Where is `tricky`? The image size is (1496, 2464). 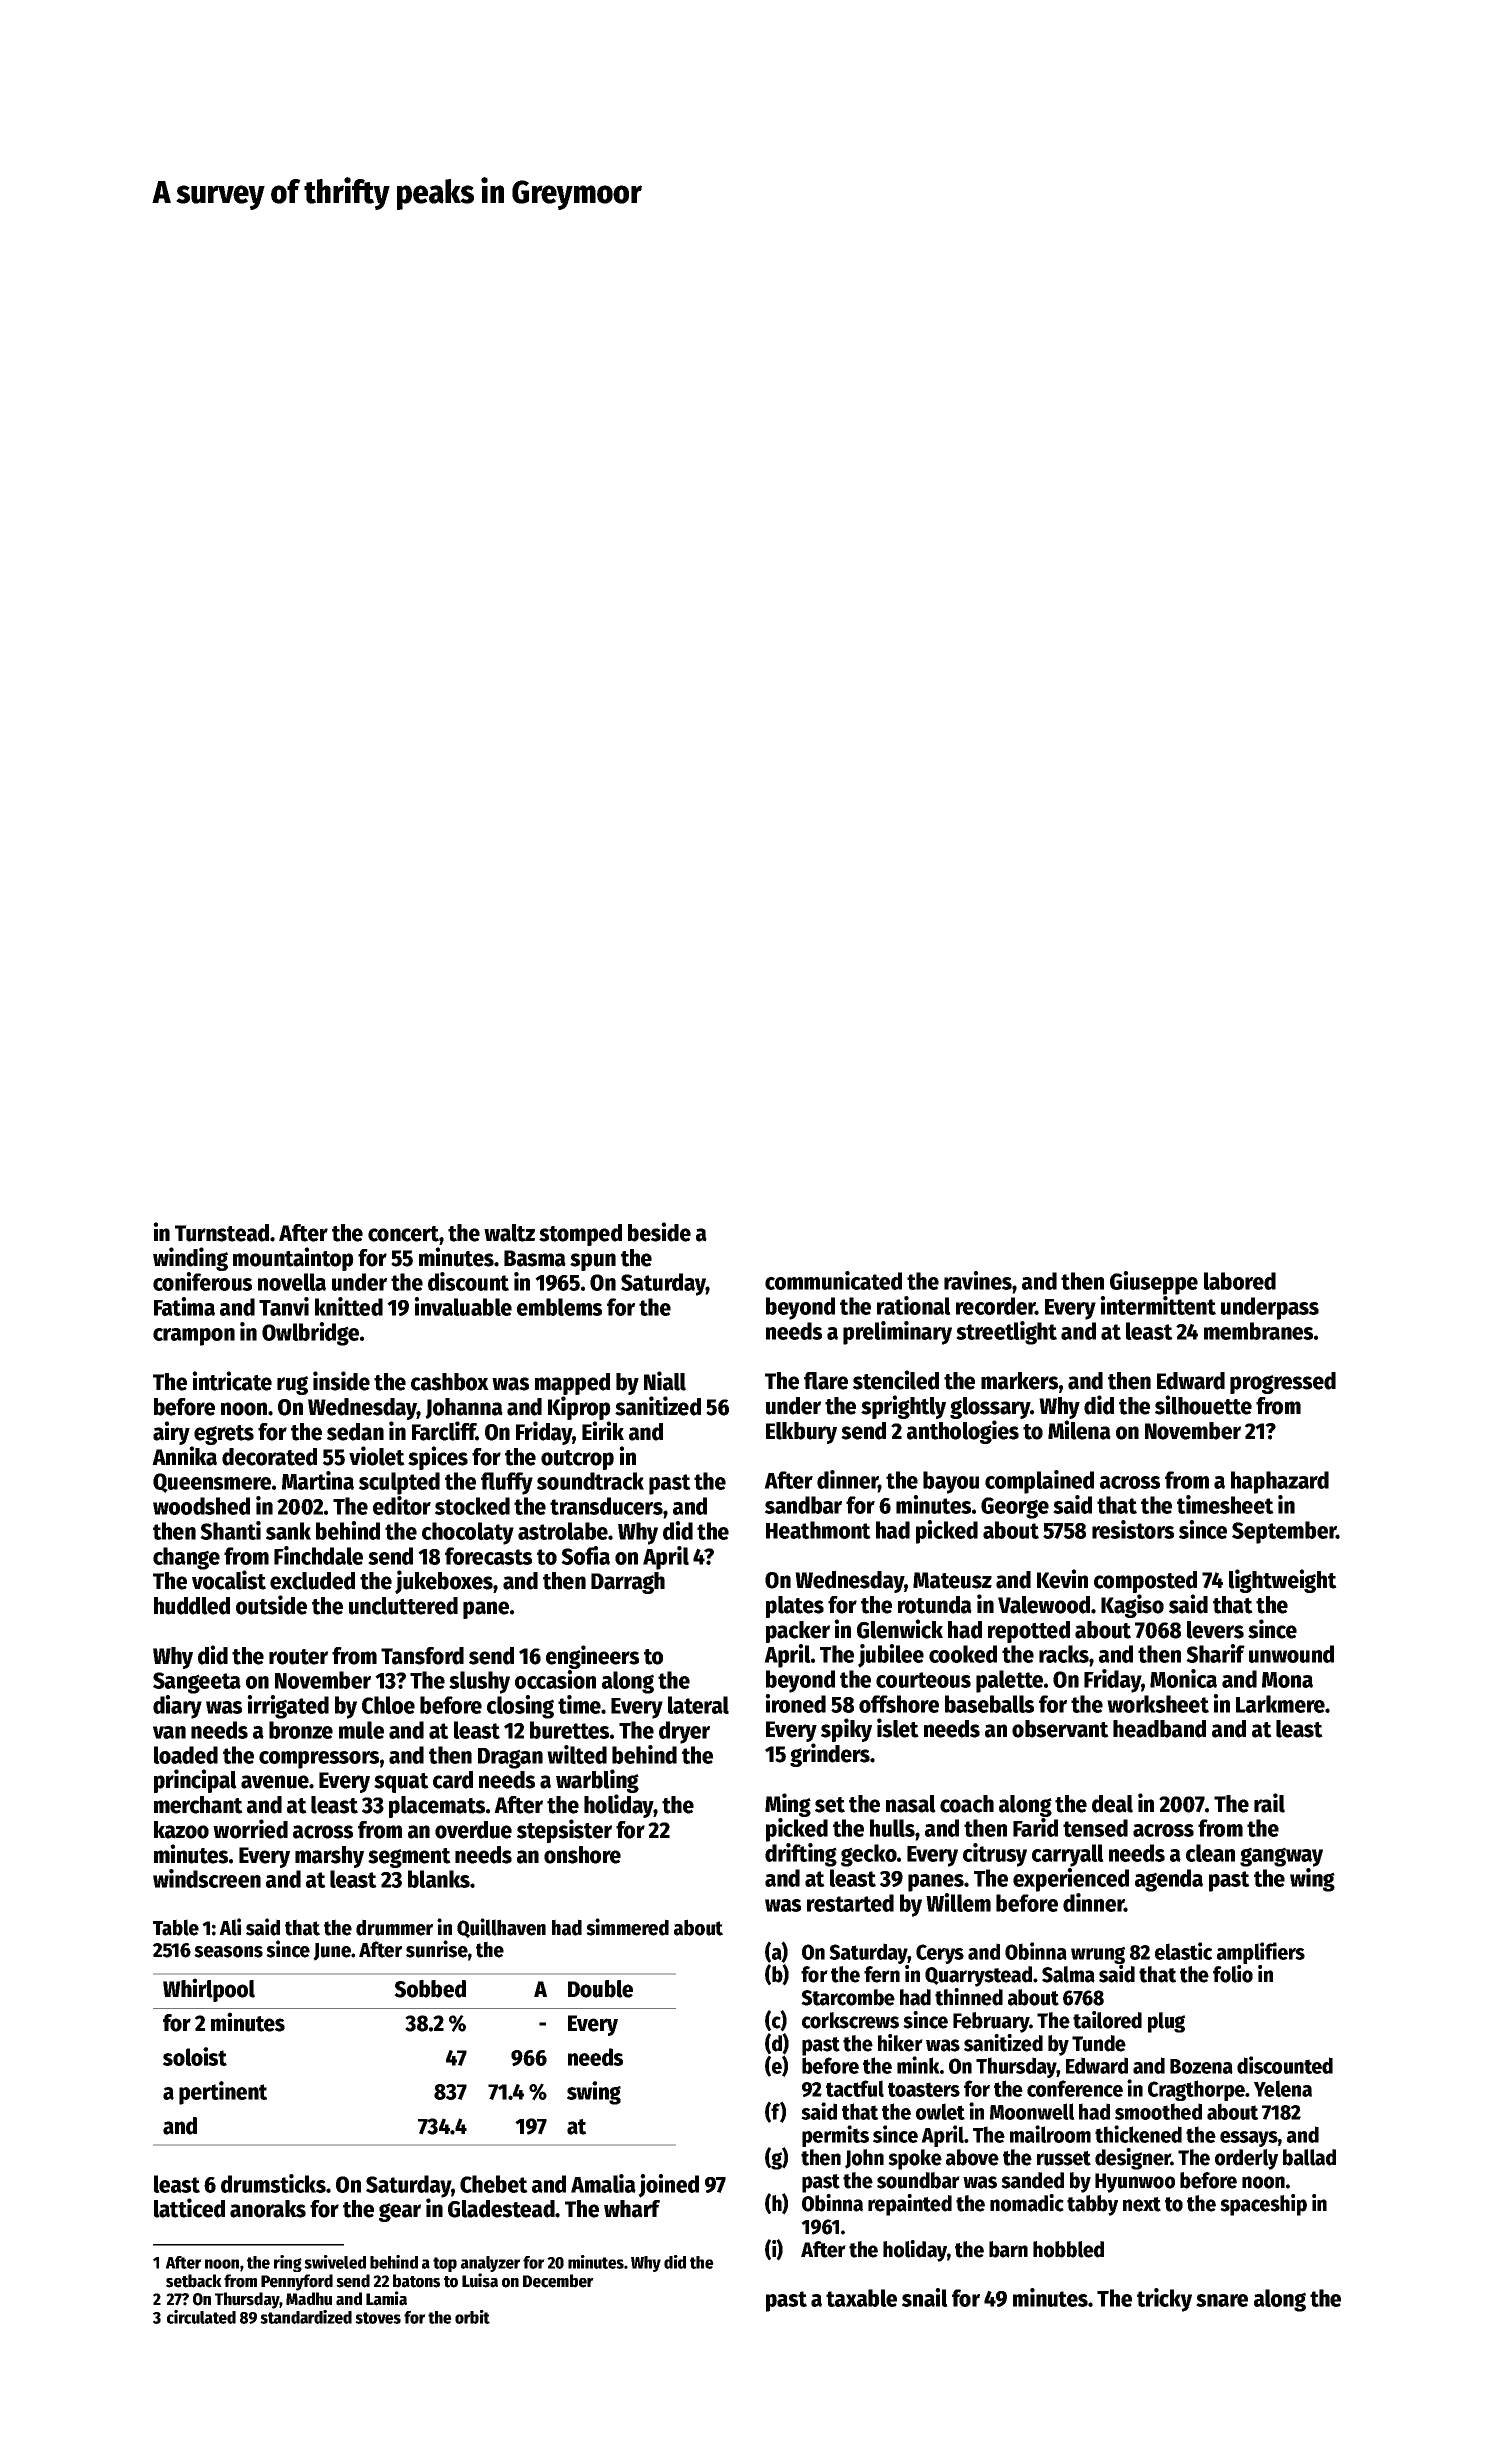
tricky is located at coordinates (1164, 2300).
